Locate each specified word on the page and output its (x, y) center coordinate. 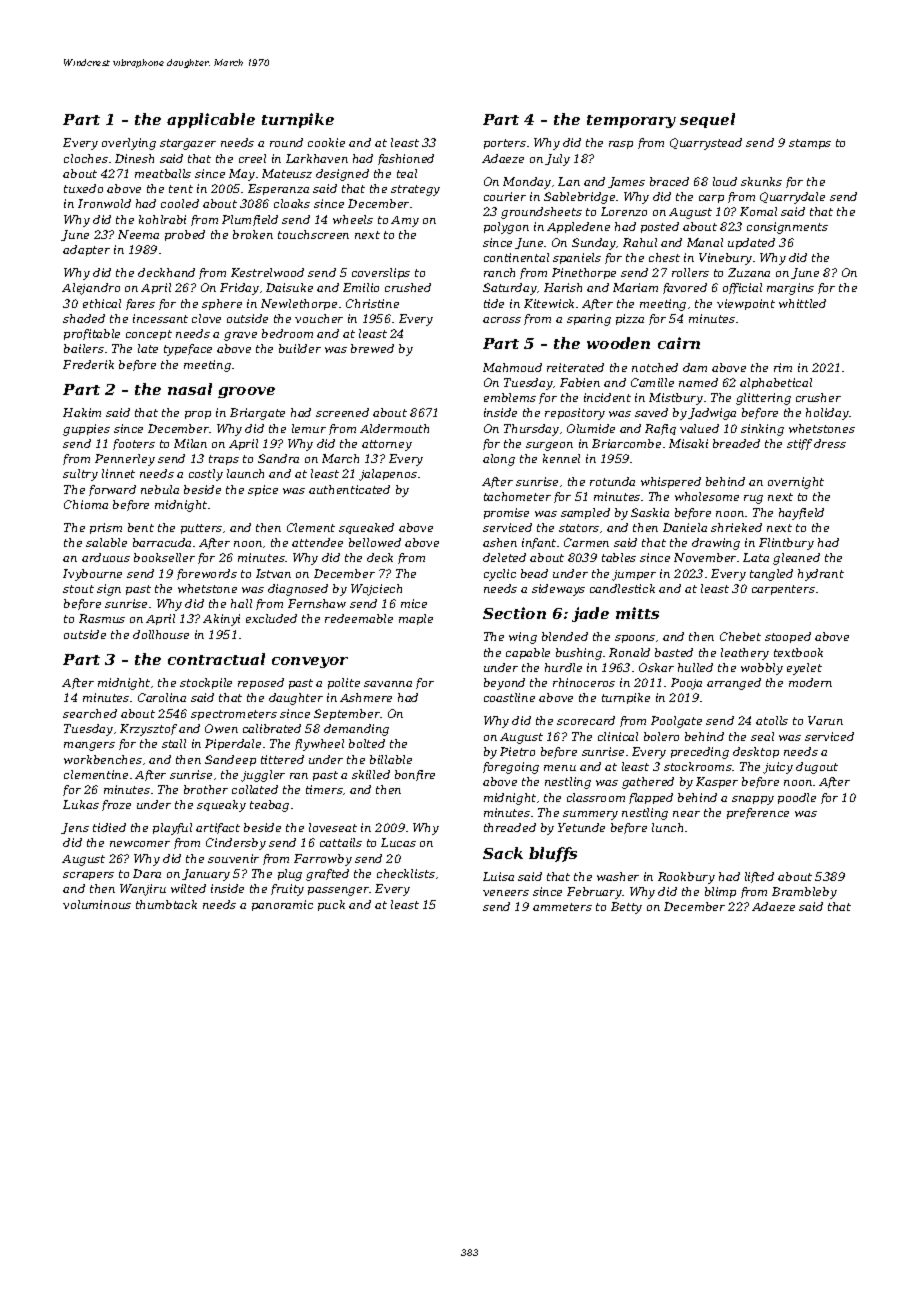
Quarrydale (792, 198)
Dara (147, 873)
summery (590, 815)
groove (246, 392)
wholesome (707, 496)
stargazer (188, 144)
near (686, 814)
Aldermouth (394, 428)
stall (174, 743)
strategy (415, 190)
